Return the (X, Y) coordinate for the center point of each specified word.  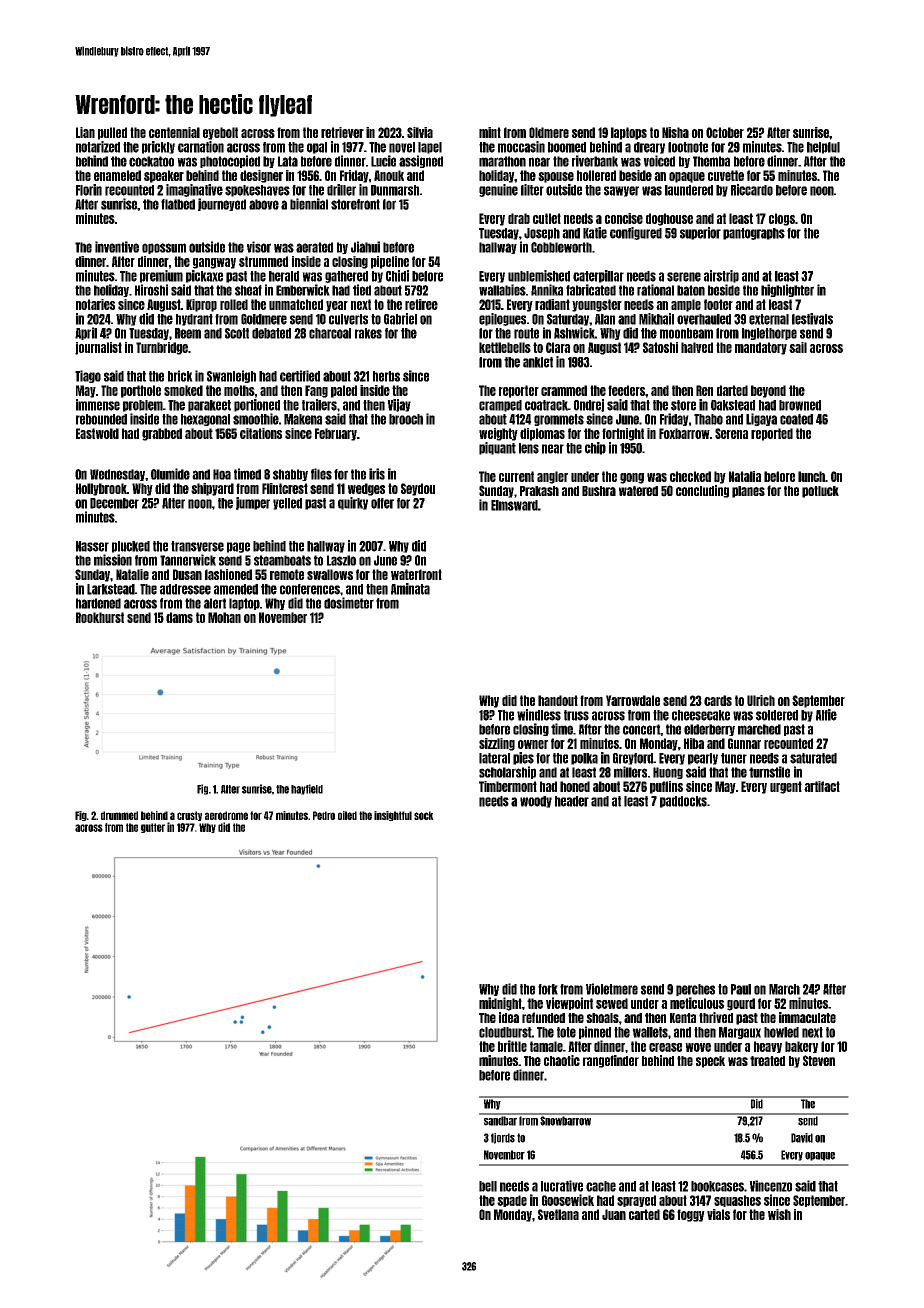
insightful (393, 816)
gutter (153, 828)
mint (490, 132)
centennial (174, 132)
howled (781, 1032)
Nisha (675, 132)
